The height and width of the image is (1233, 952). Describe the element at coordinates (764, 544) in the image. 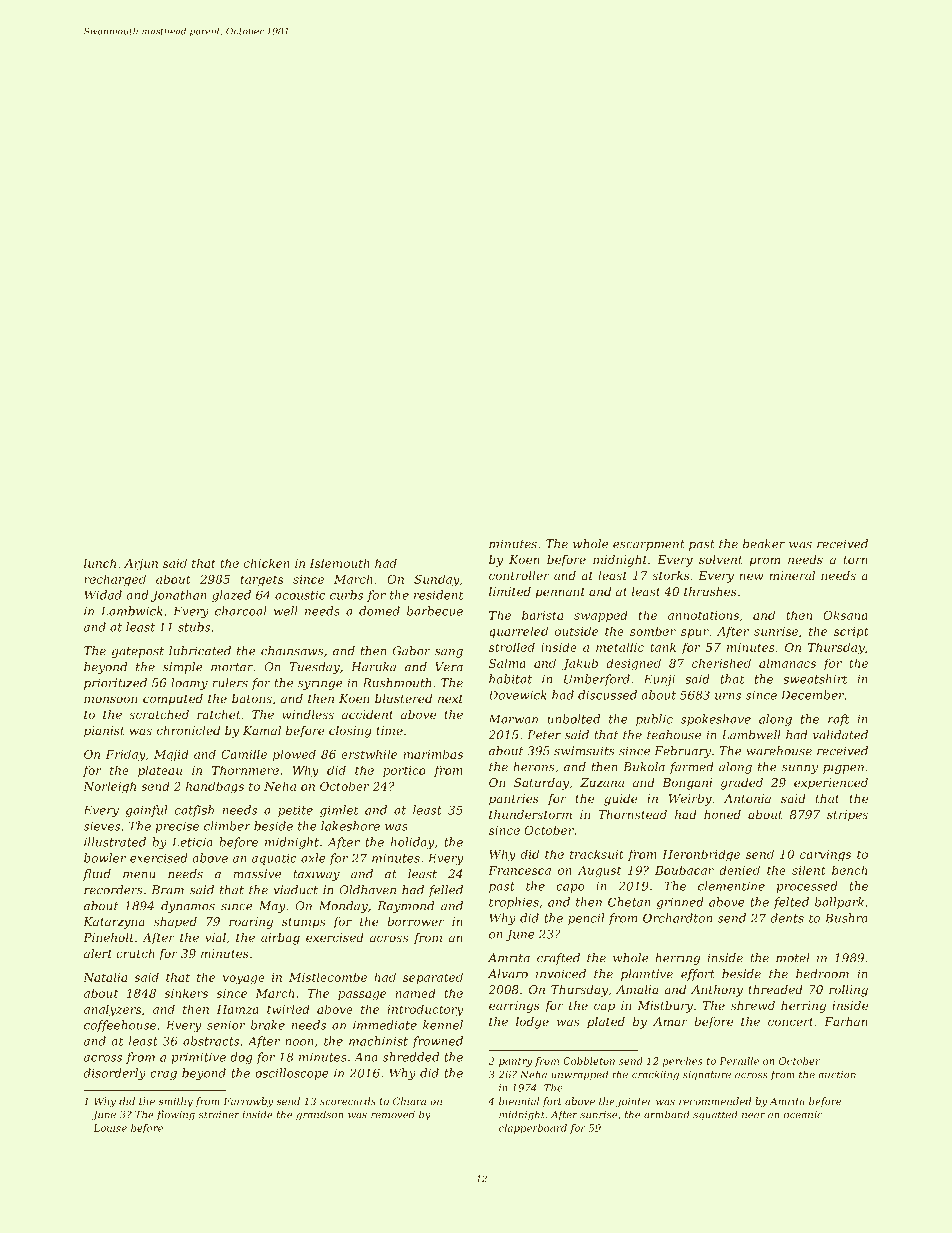

I see `beaker` at that location.
